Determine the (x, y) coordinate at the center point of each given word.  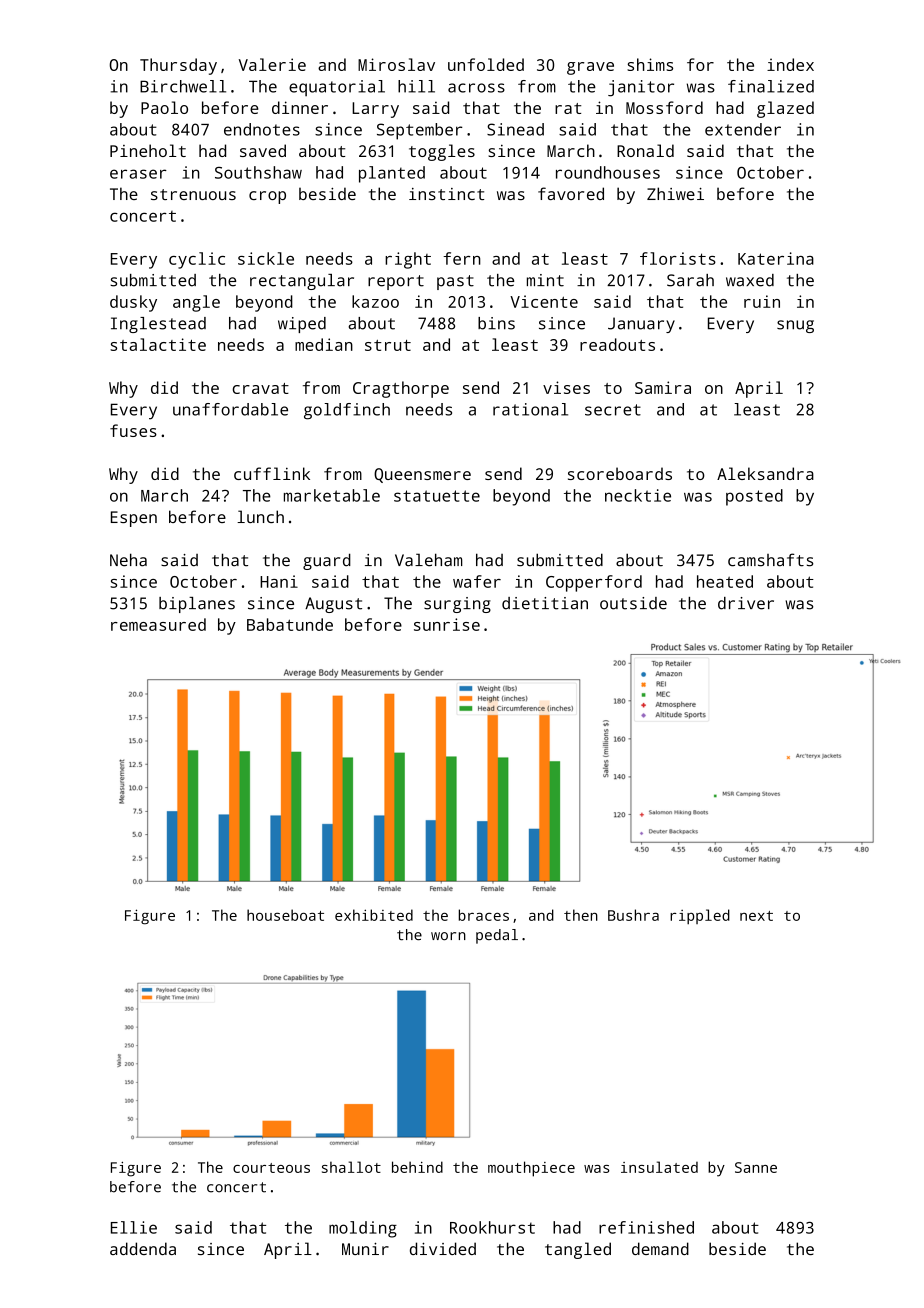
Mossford (664, 107)
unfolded (486, 64)
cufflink (272, 473)
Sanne (756, 1167)
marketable (332, 495)
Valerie (272, 64)
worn (448, 936)
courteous (271, 1168)
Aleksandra (765, 473)
